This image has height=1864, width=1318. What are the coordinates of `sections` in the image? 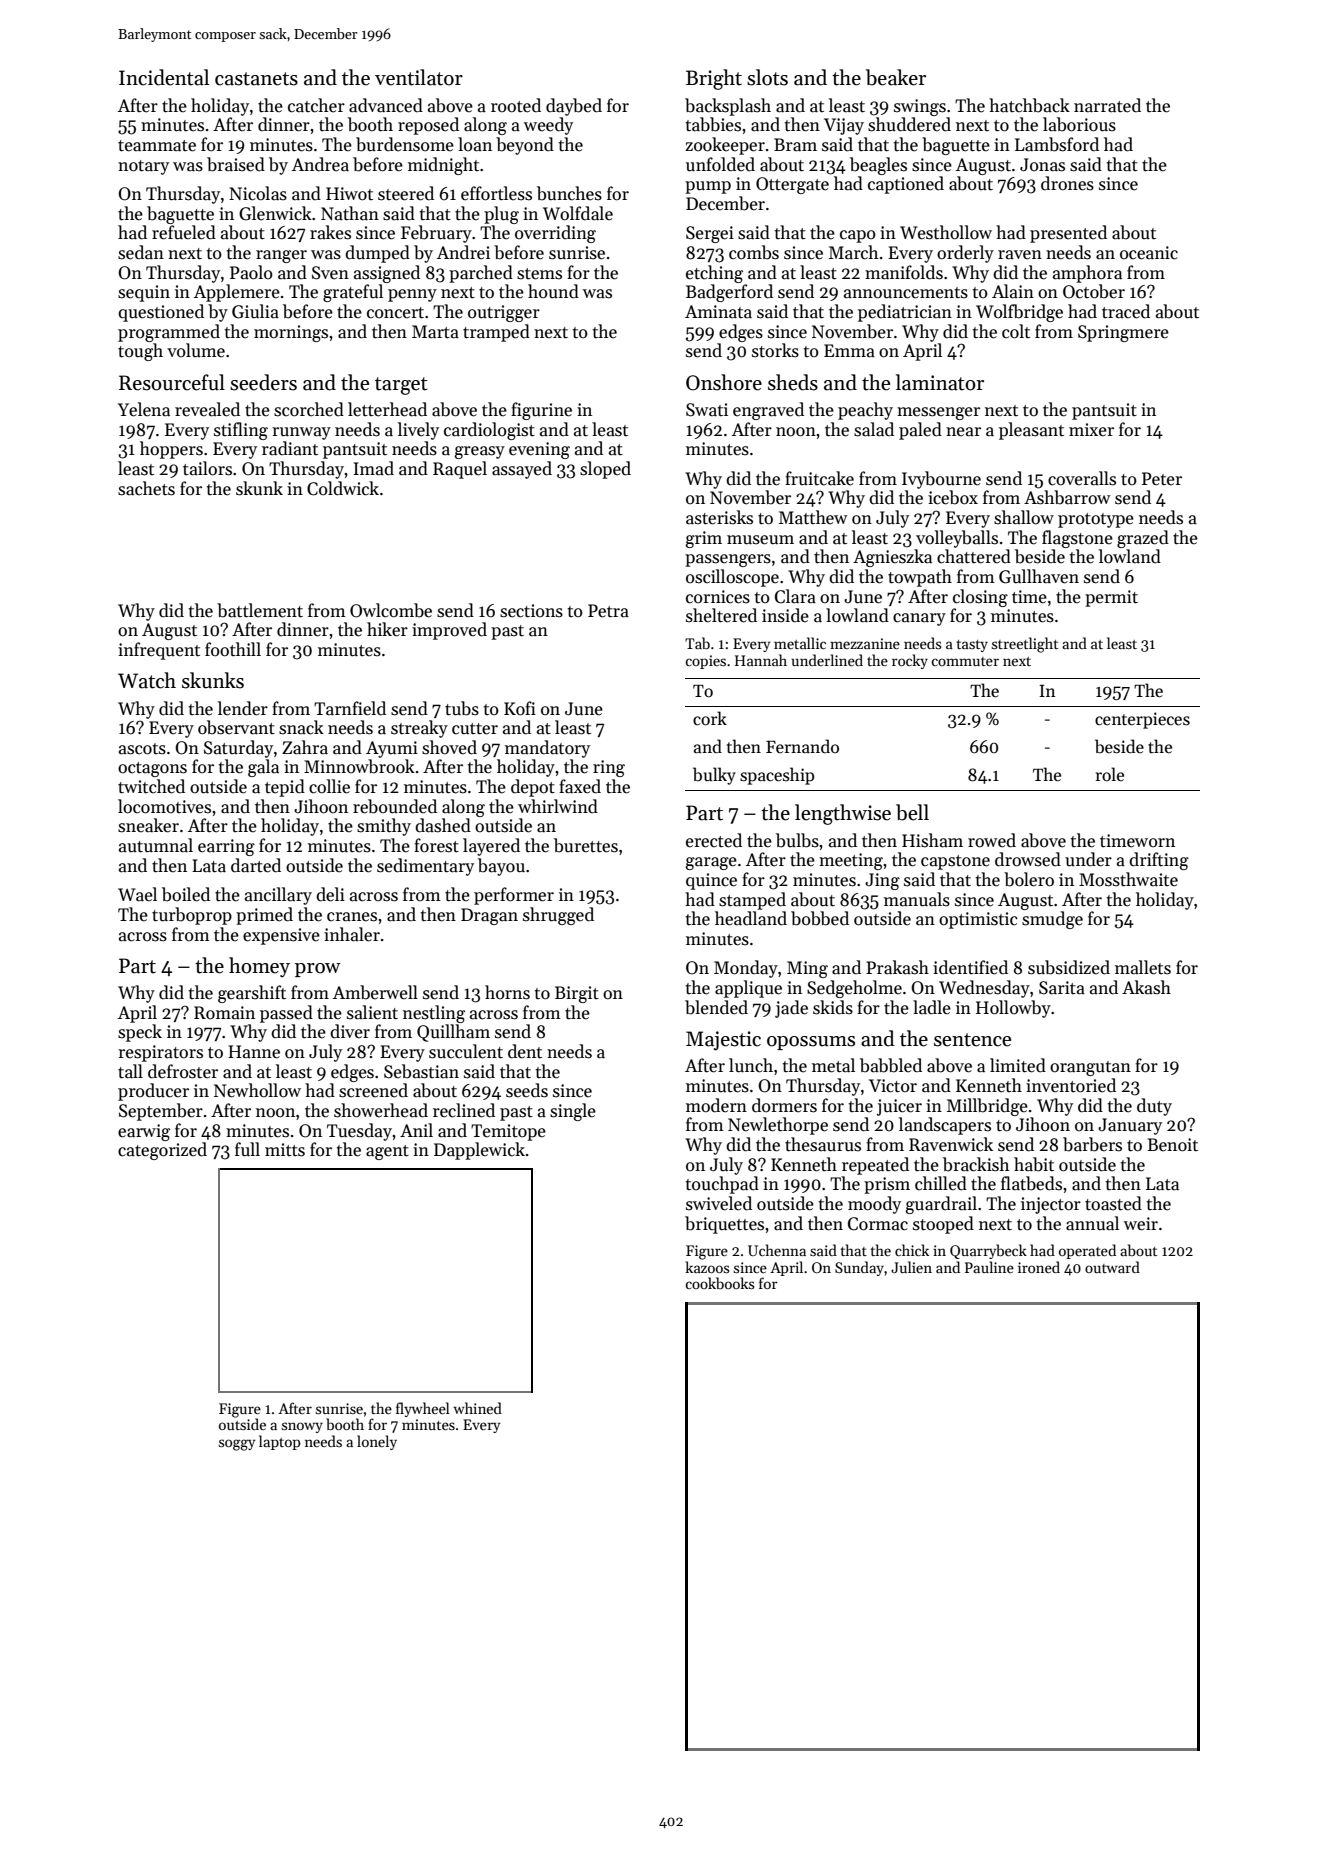 It's located at (531, 611).
